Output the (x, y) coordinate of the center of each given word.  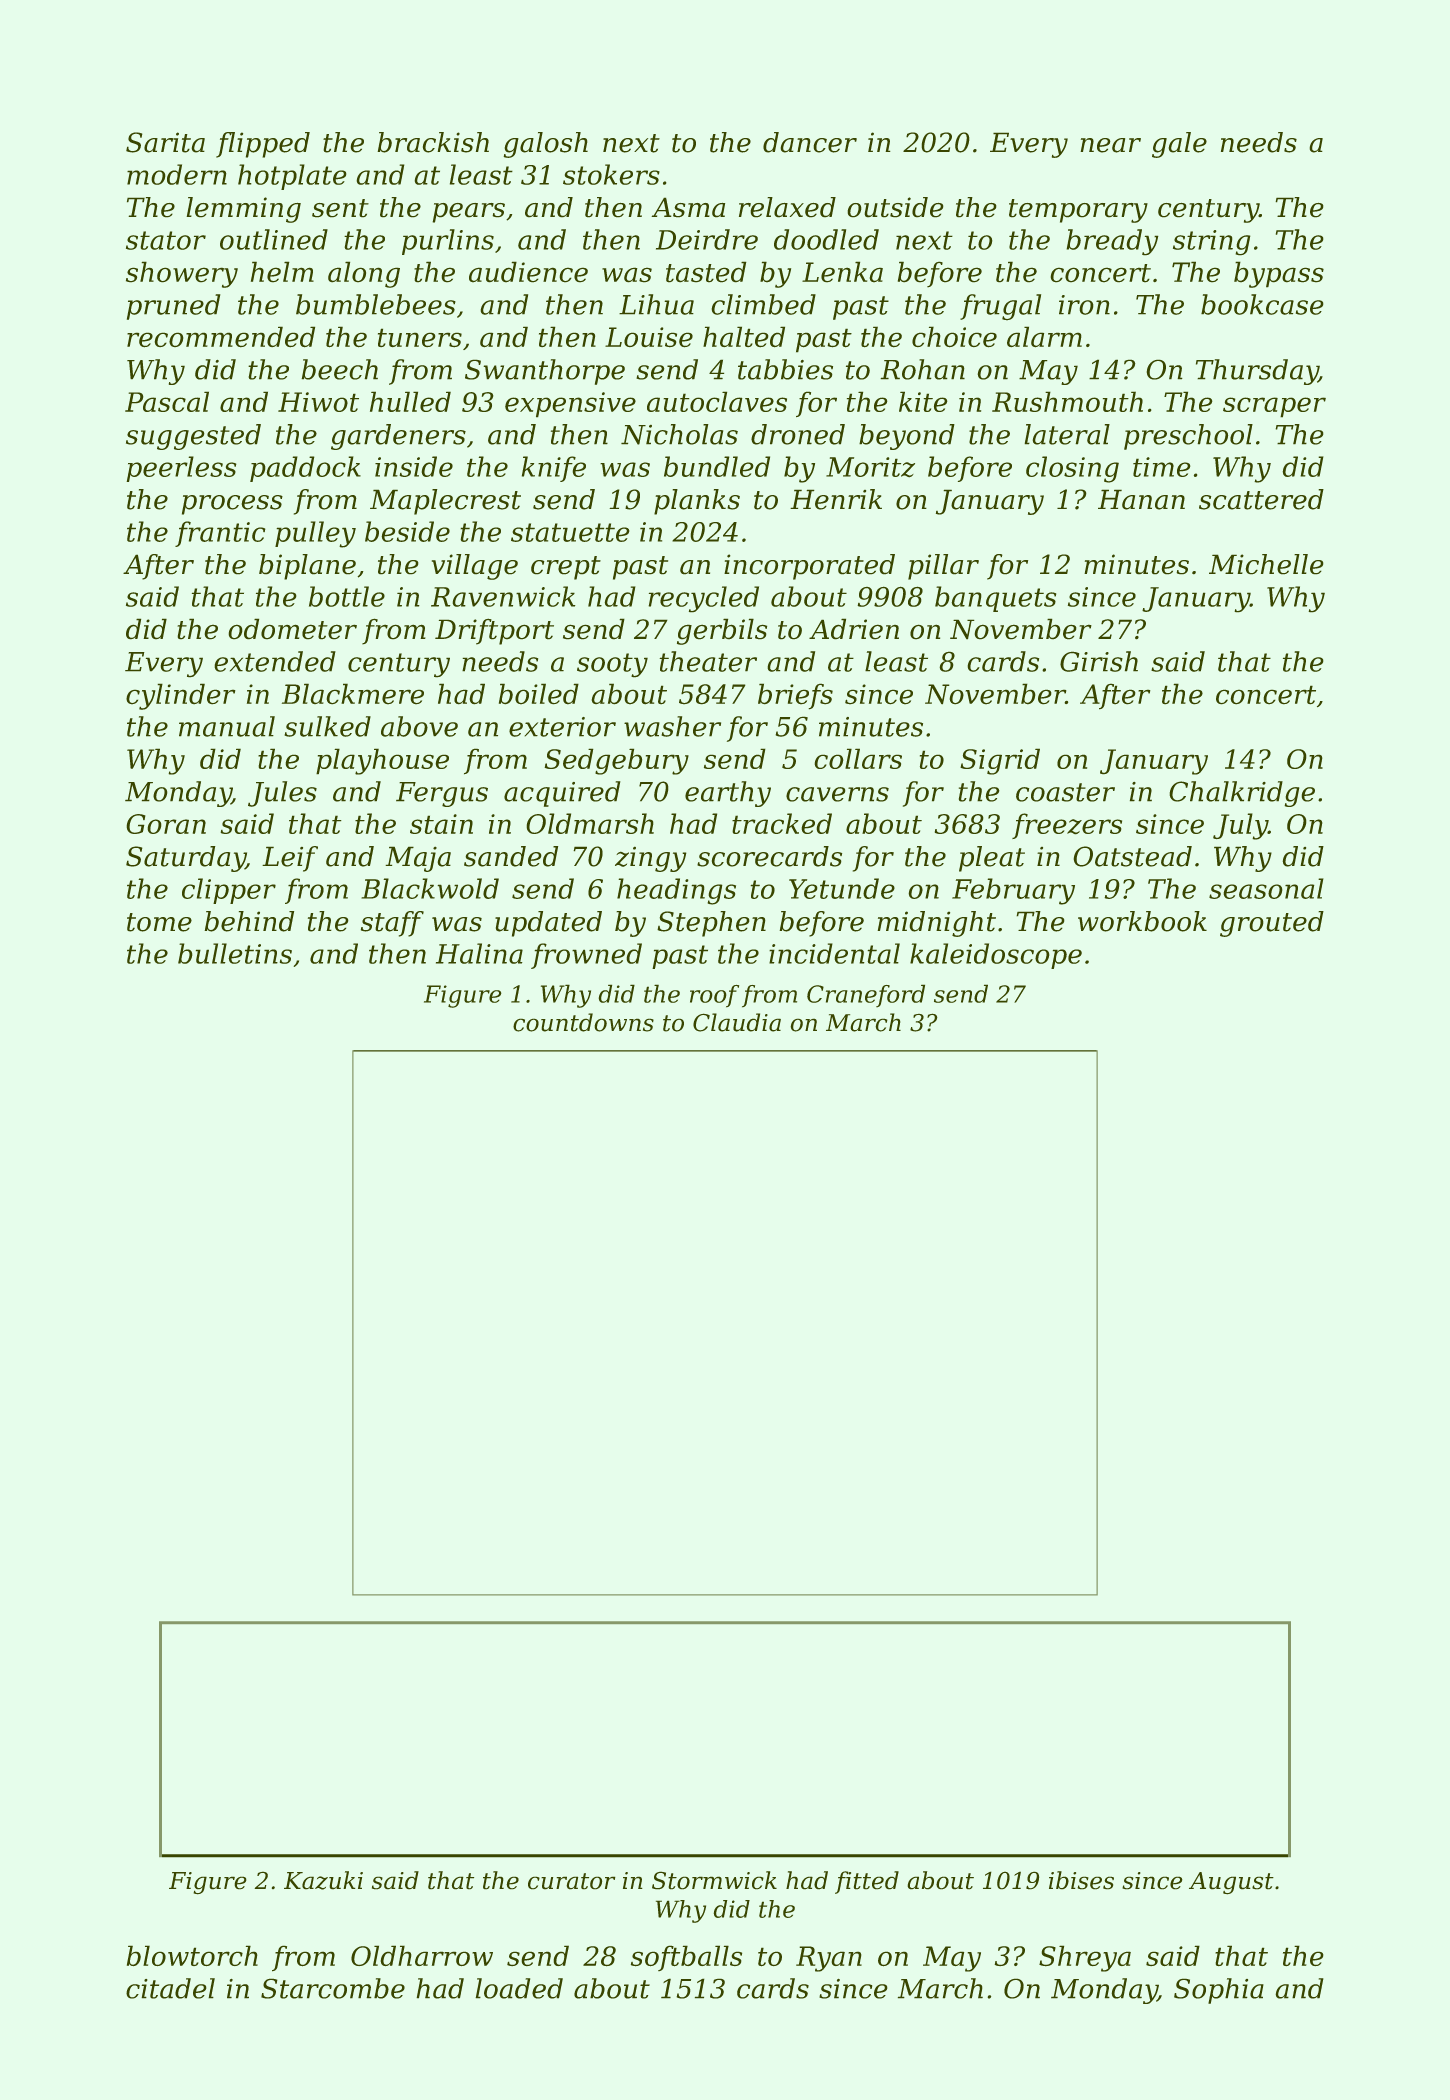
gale (1179, 145)
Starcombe (333, 1988)
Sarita (165, 142)
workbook (1142, 921)
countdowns (583, 1022)
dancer (810, 142)
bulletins (235, 953)
